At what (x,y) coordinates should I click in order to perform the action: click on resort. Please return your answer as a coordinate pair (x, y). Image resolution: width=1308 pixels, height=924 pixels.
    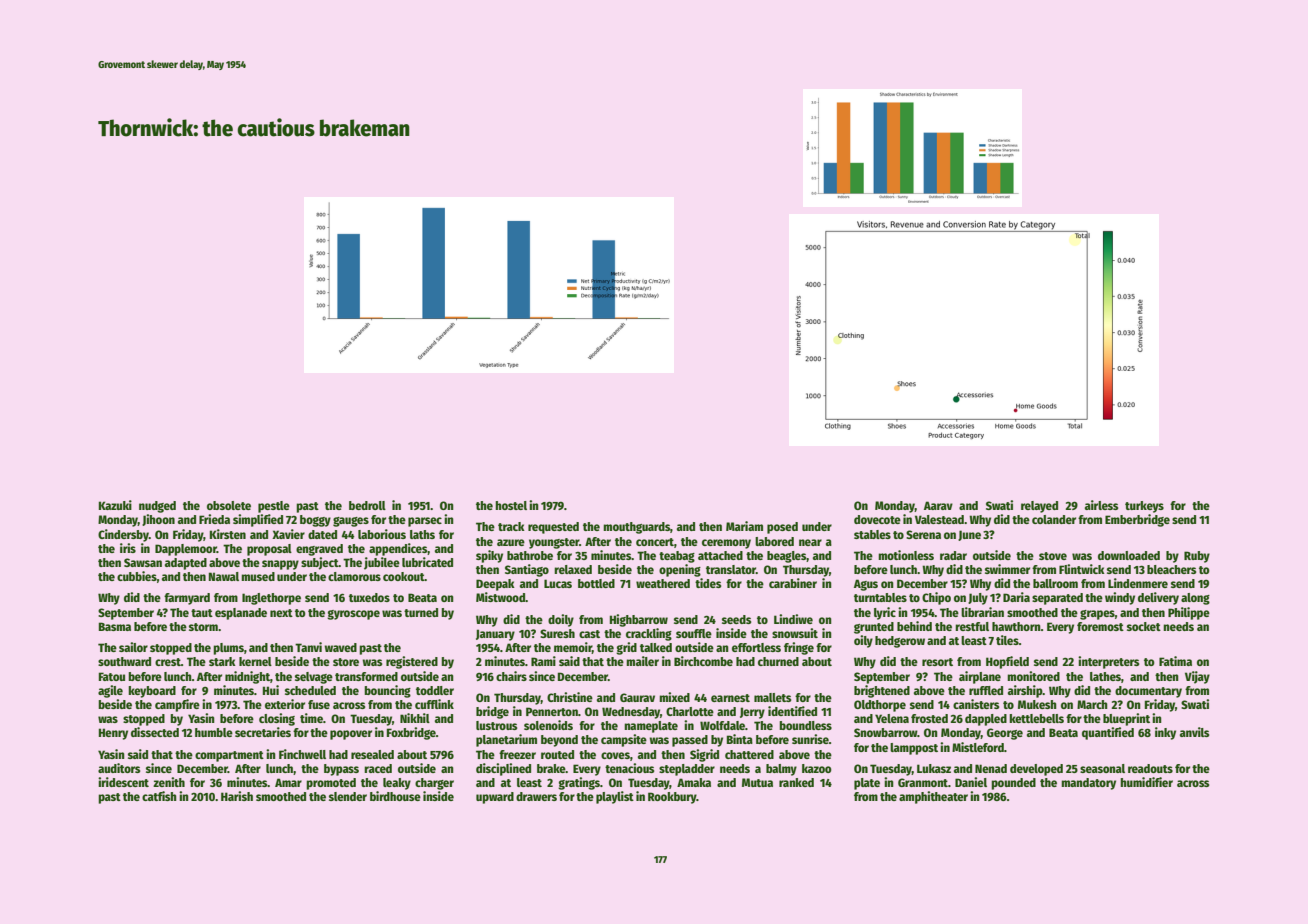
    Looking at the image, I should click on (937, 662).
